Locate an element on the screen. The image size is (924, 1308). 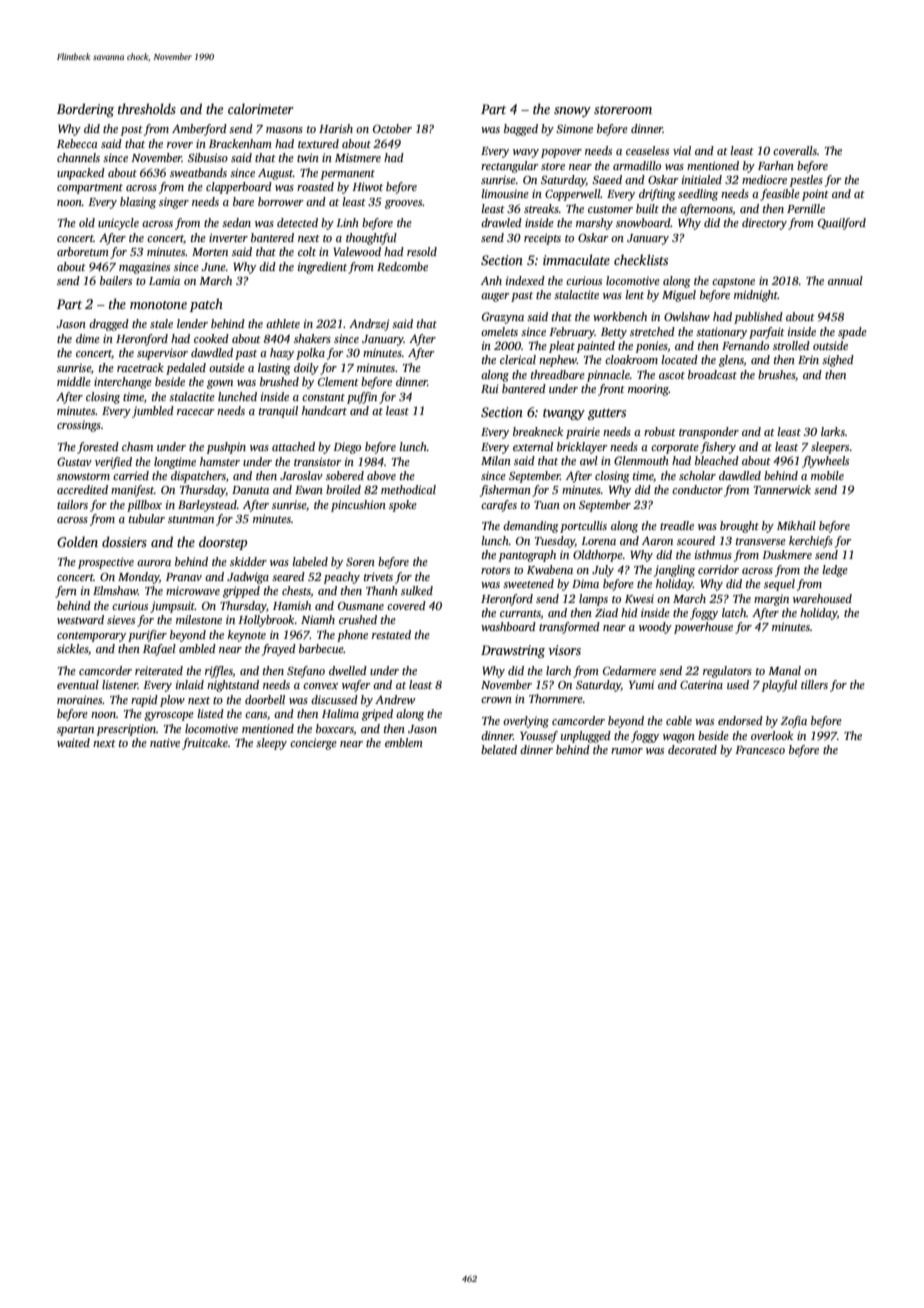
Mikhail is located at coordinates (796, 525).
